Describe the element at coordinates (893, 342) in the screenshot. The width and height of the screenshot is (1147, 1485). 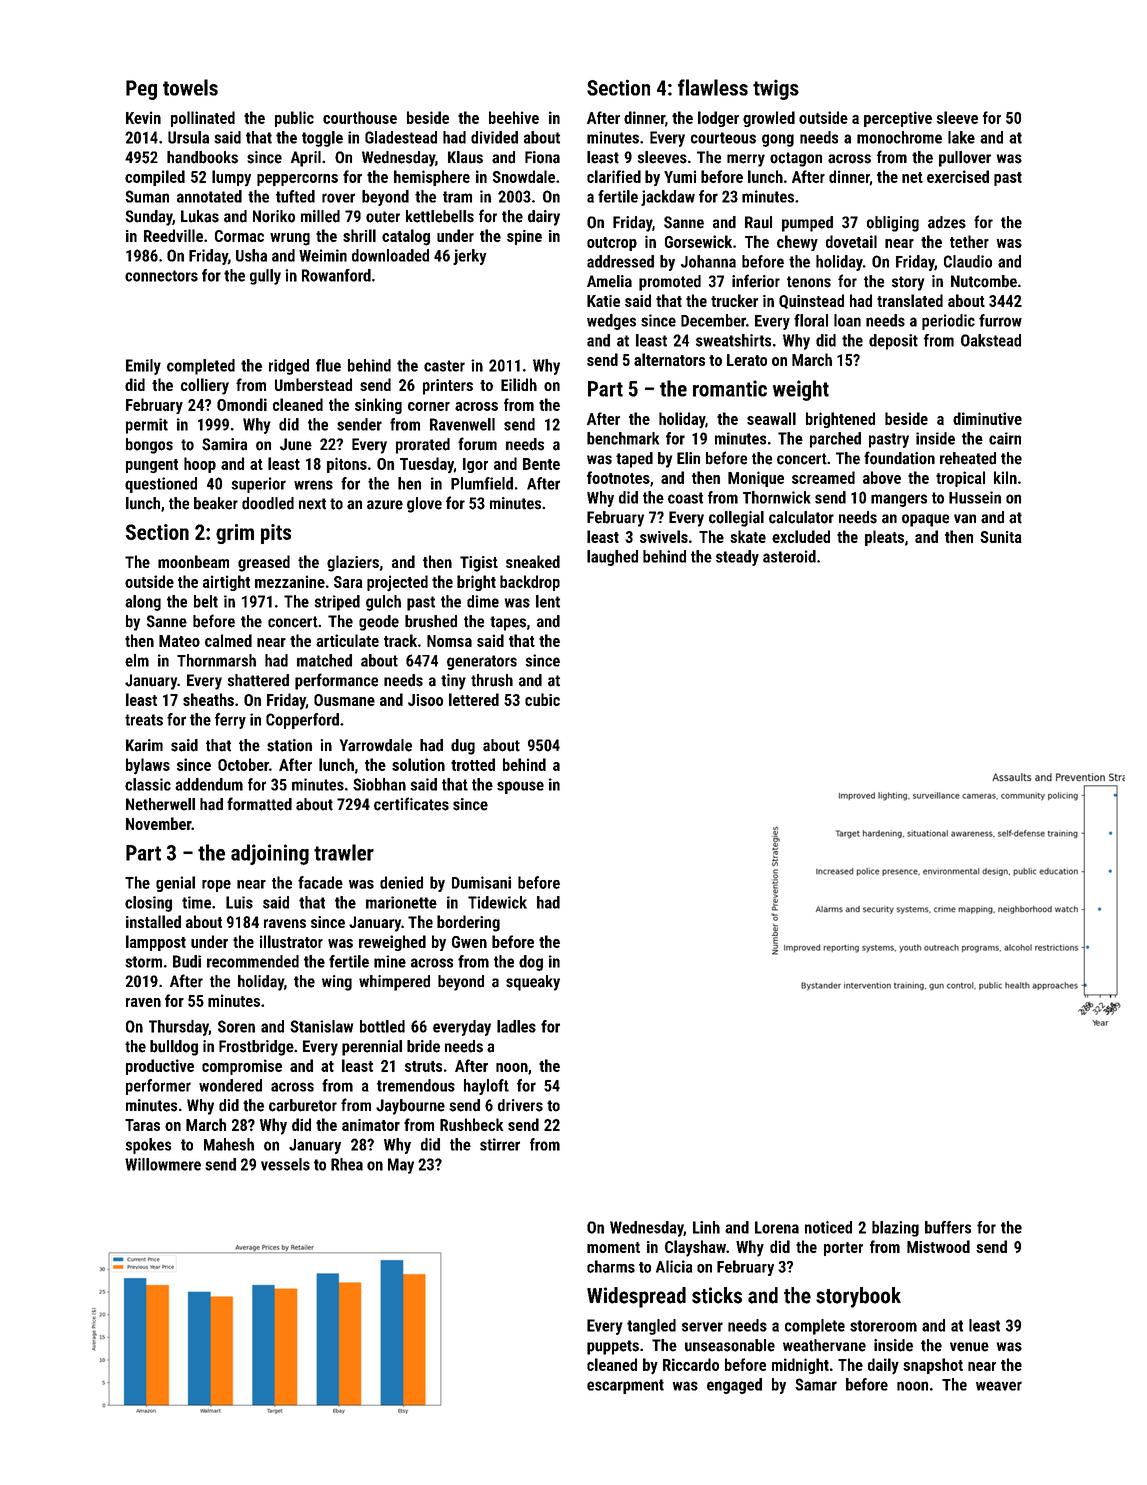
I see `deposit` at that location.
